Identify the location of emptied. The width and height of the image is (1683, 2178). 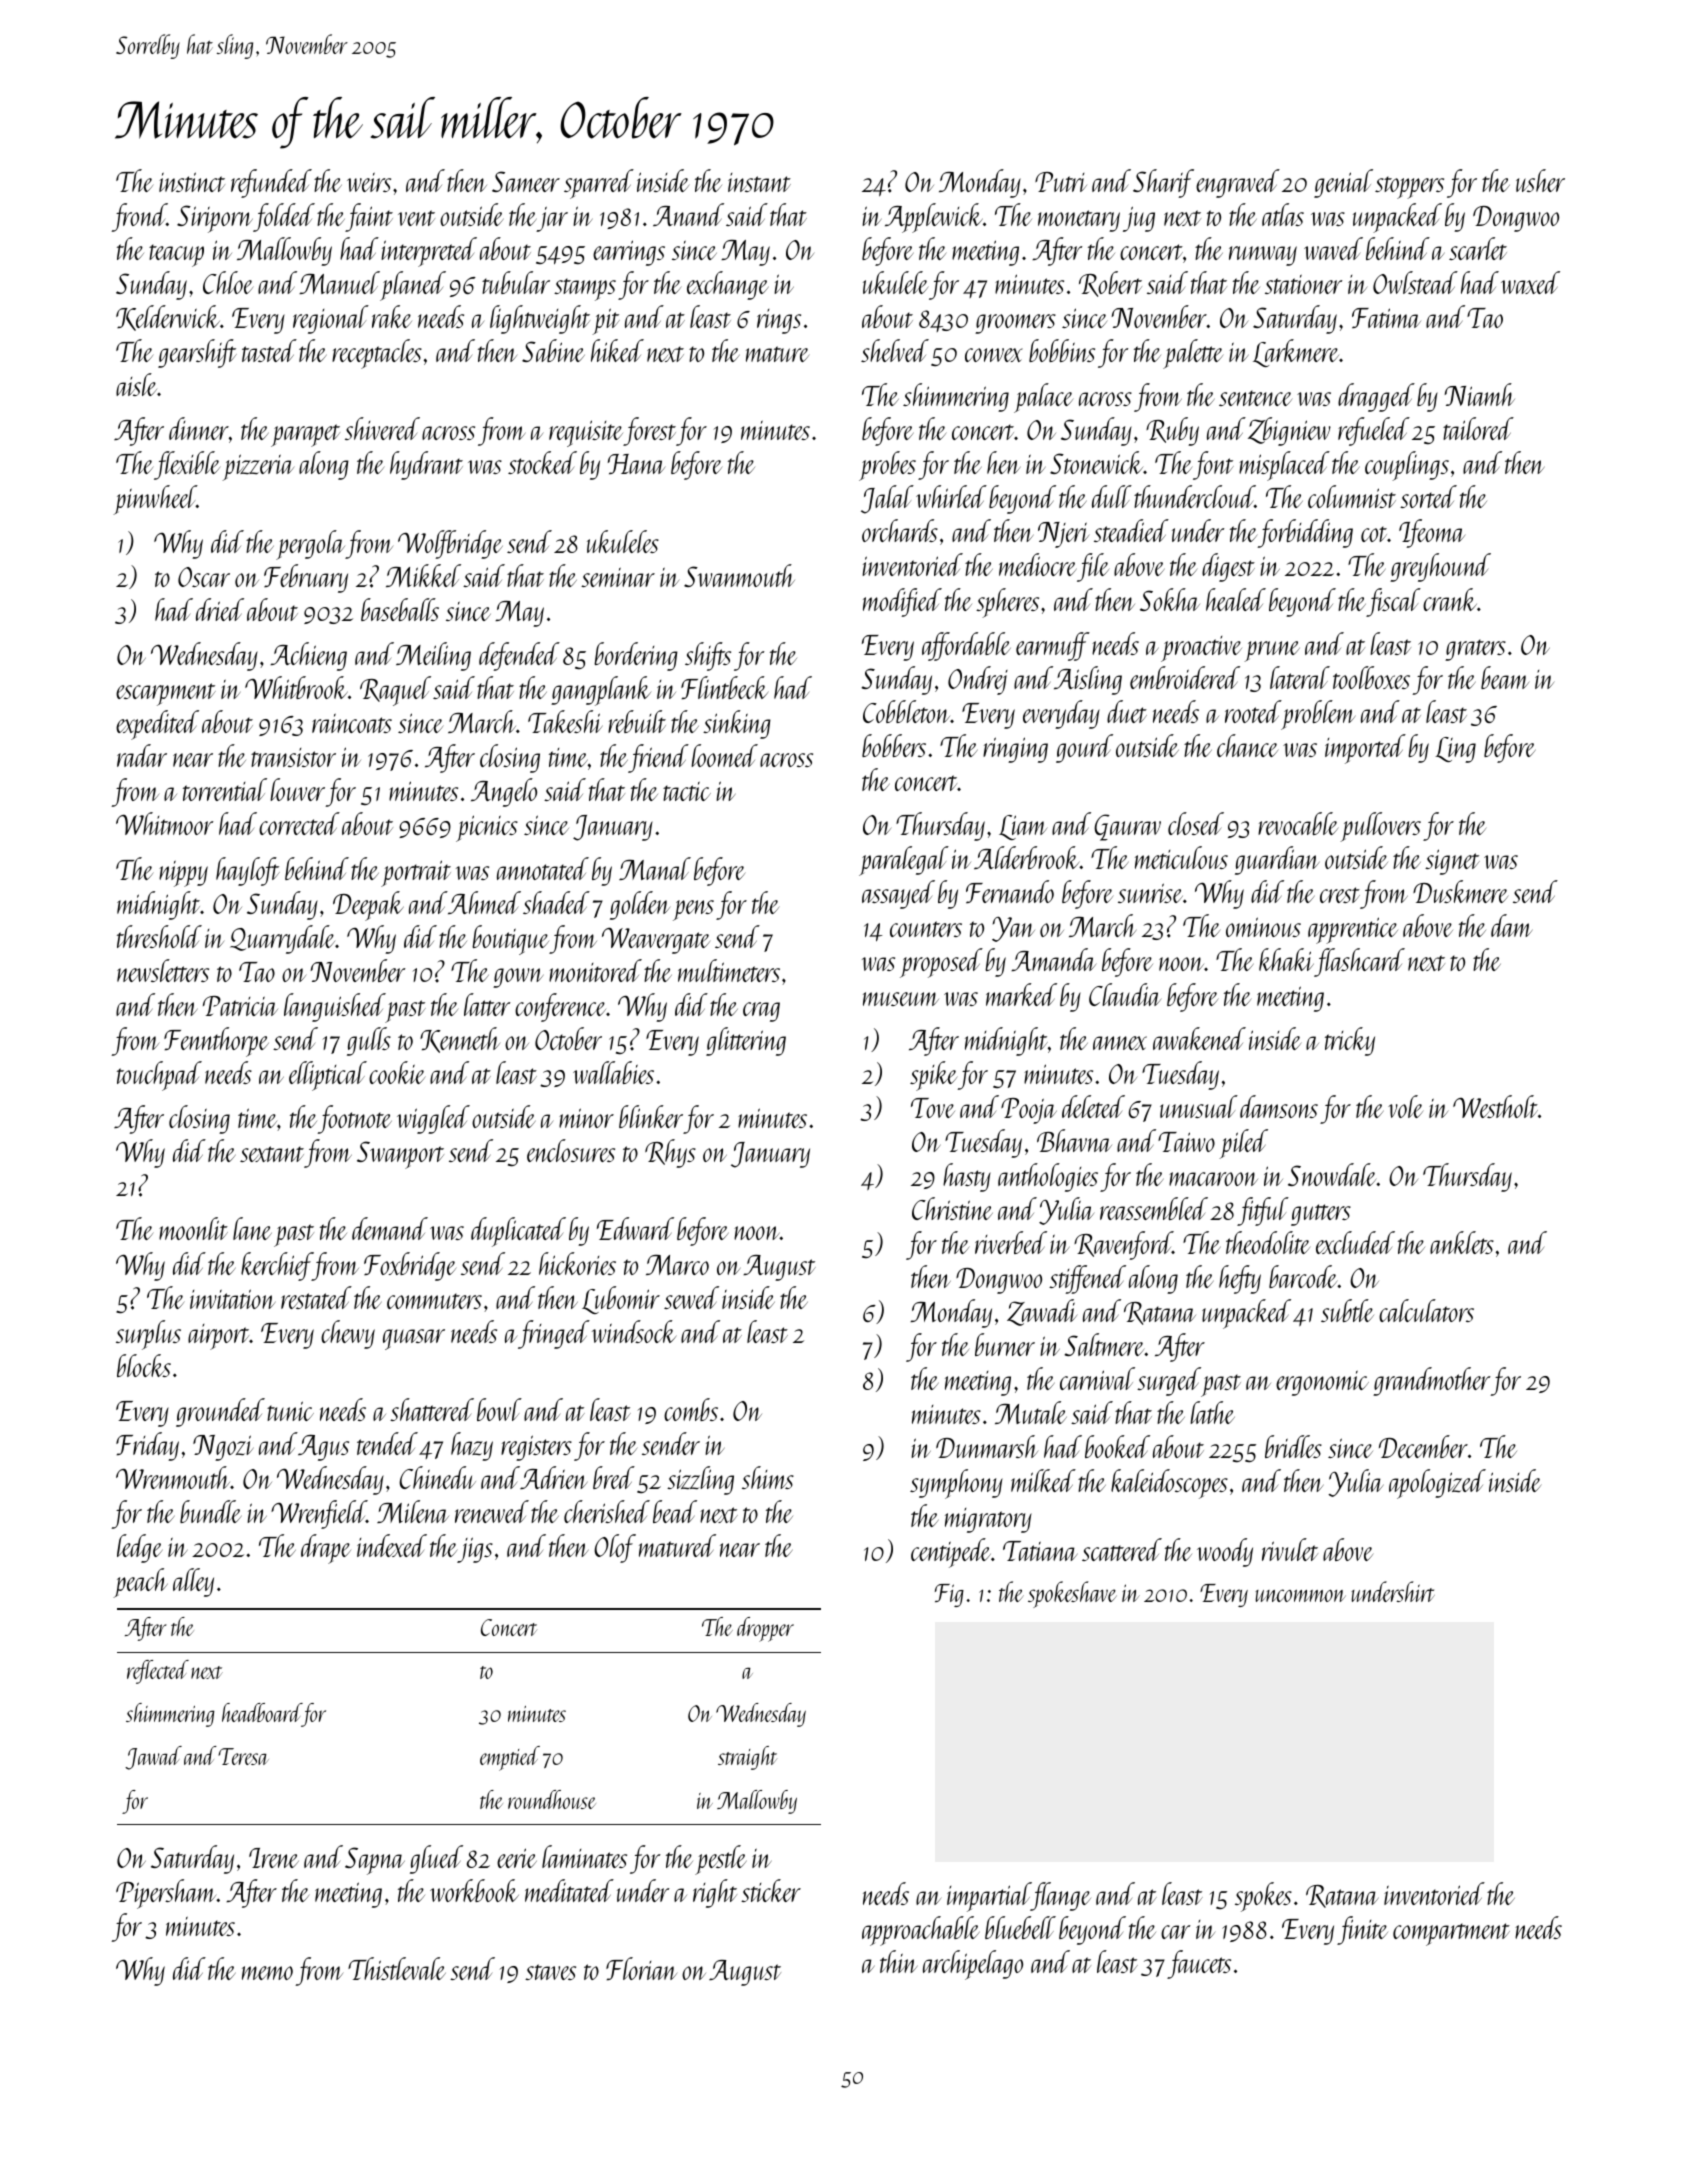
(510, 1758).
